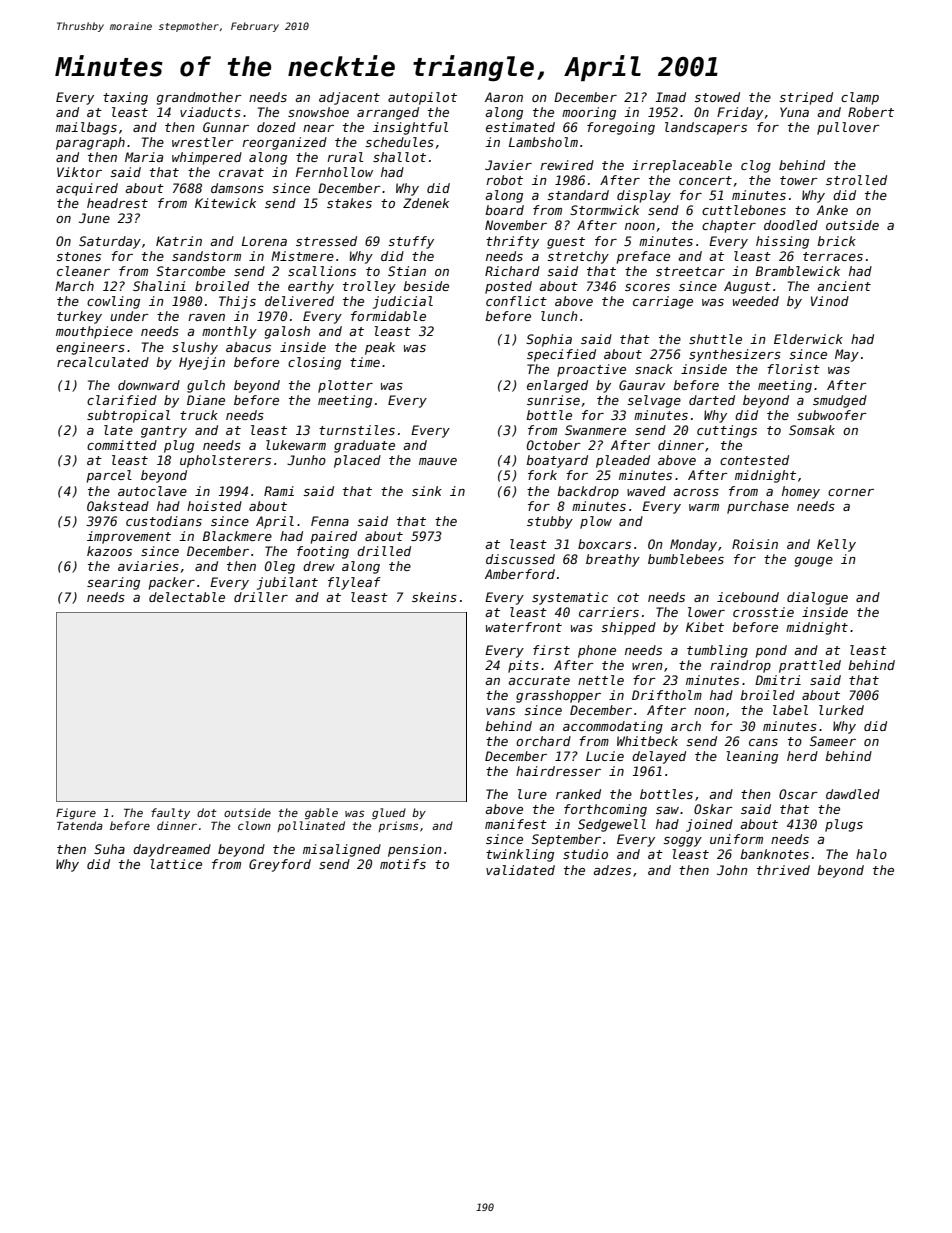  Describe the element at coordinates (806, 98) in the screenshot. I see `striped` at that location.
